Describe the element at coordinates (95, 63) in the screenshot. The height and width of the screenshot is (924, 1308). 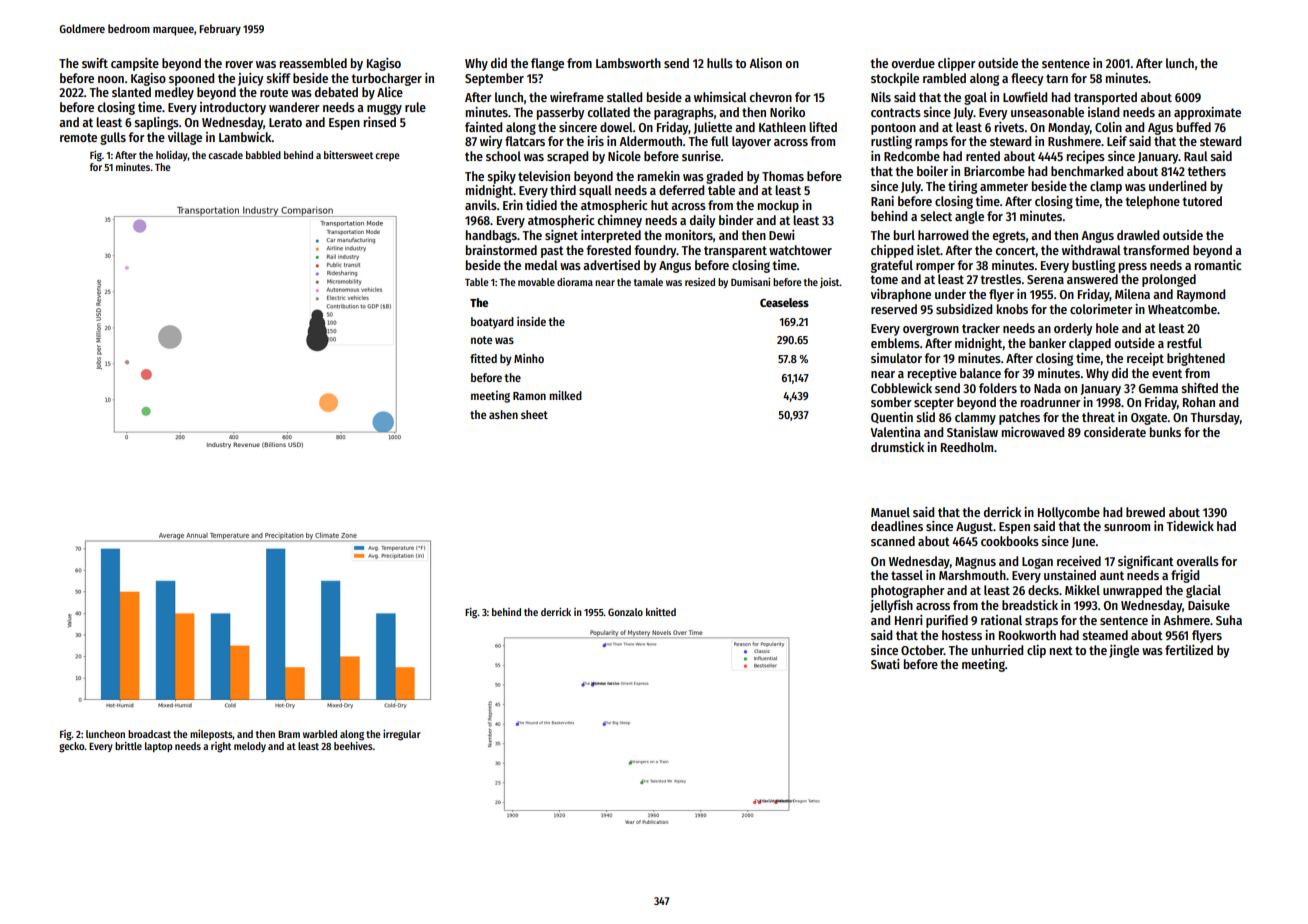
I see `swift` at that location.
